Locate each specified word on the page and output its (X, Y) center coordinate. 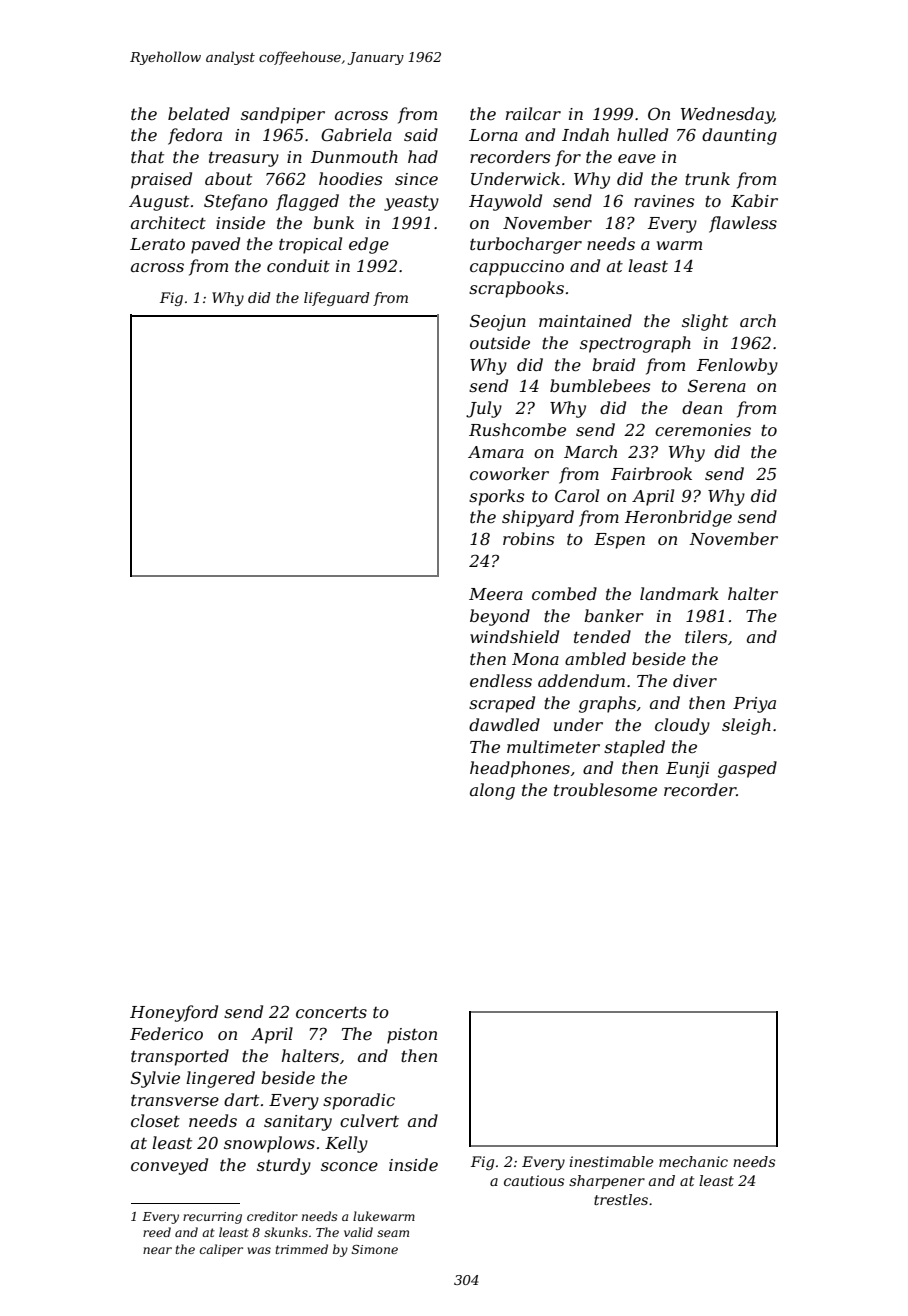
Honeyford (174, 1013)
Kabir (754, 200)
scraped (502, 704)
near (157, 1250)
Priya (754, 705)
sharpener (607, 1182)
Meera (496, 594)
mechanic (693, 1161)
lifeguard (337, 299)
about (228, 178)
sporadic (359, 1101)
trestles (621, 1199)
